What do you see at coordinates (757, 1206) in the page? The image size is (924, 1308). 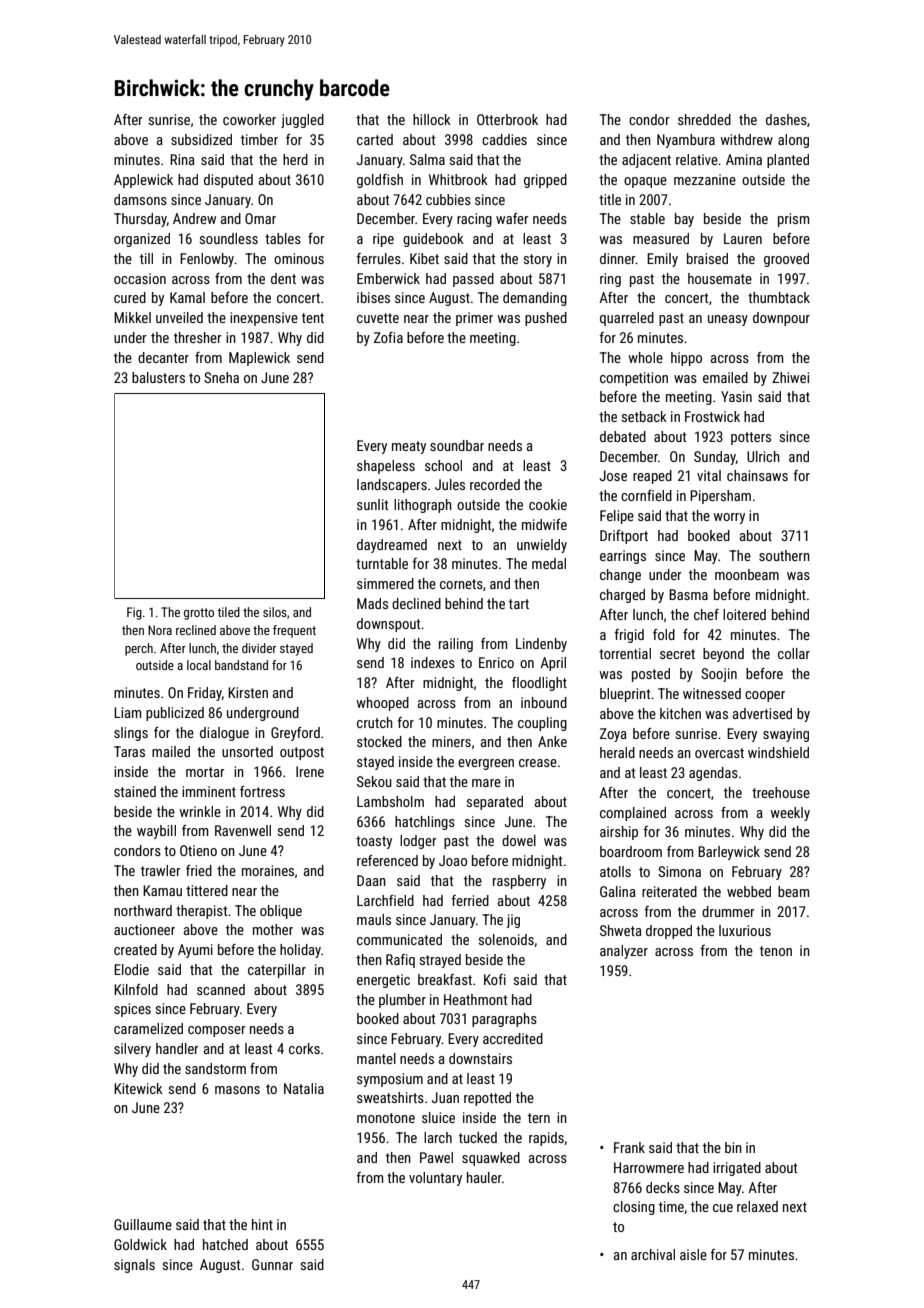 I see `relaxed` at bounding box center [757, 1206].
